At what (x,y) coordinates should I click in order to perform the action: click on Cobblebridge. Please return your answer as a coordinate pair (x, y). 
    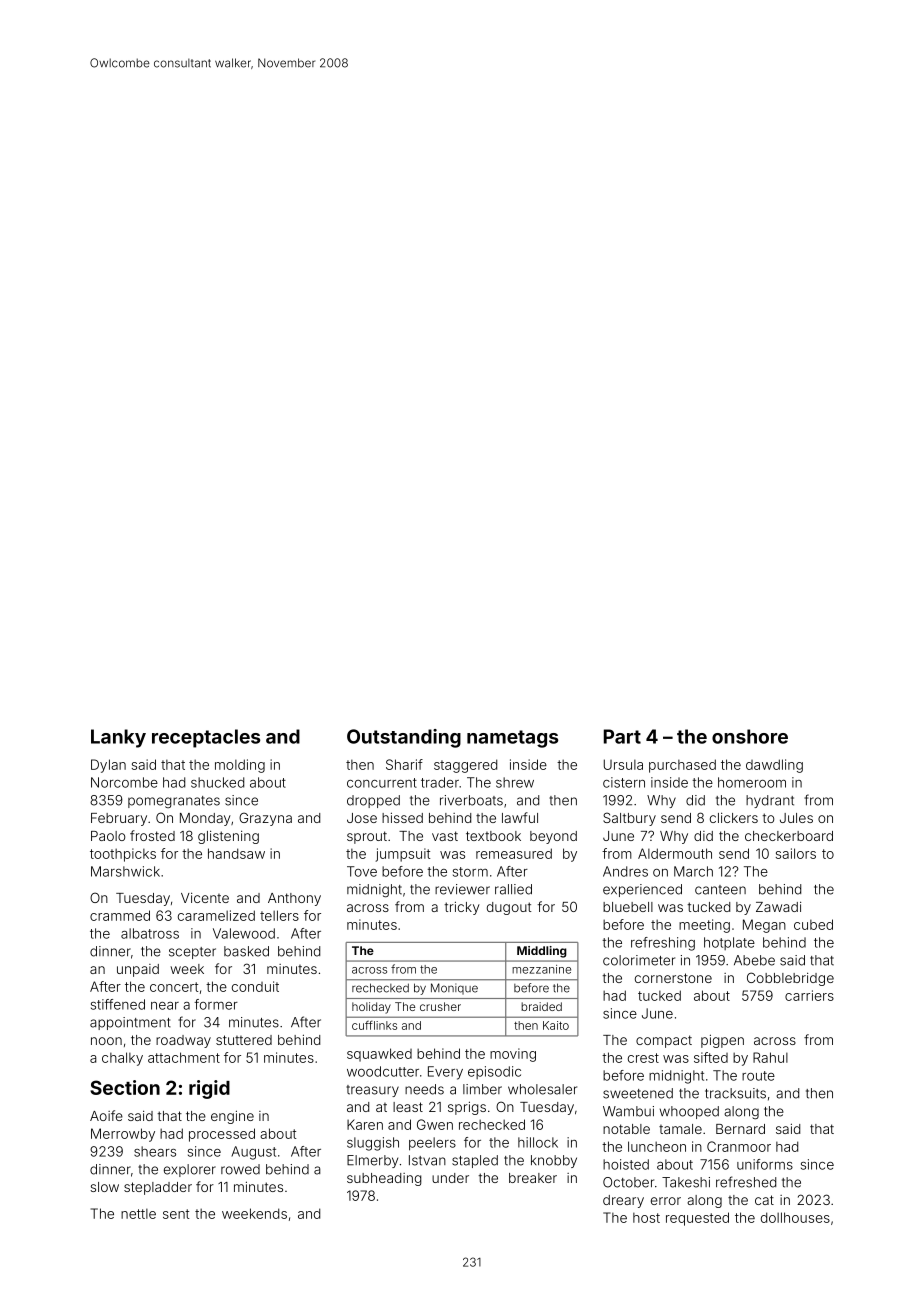
    Looking at the image, I should click on (790, 979).
